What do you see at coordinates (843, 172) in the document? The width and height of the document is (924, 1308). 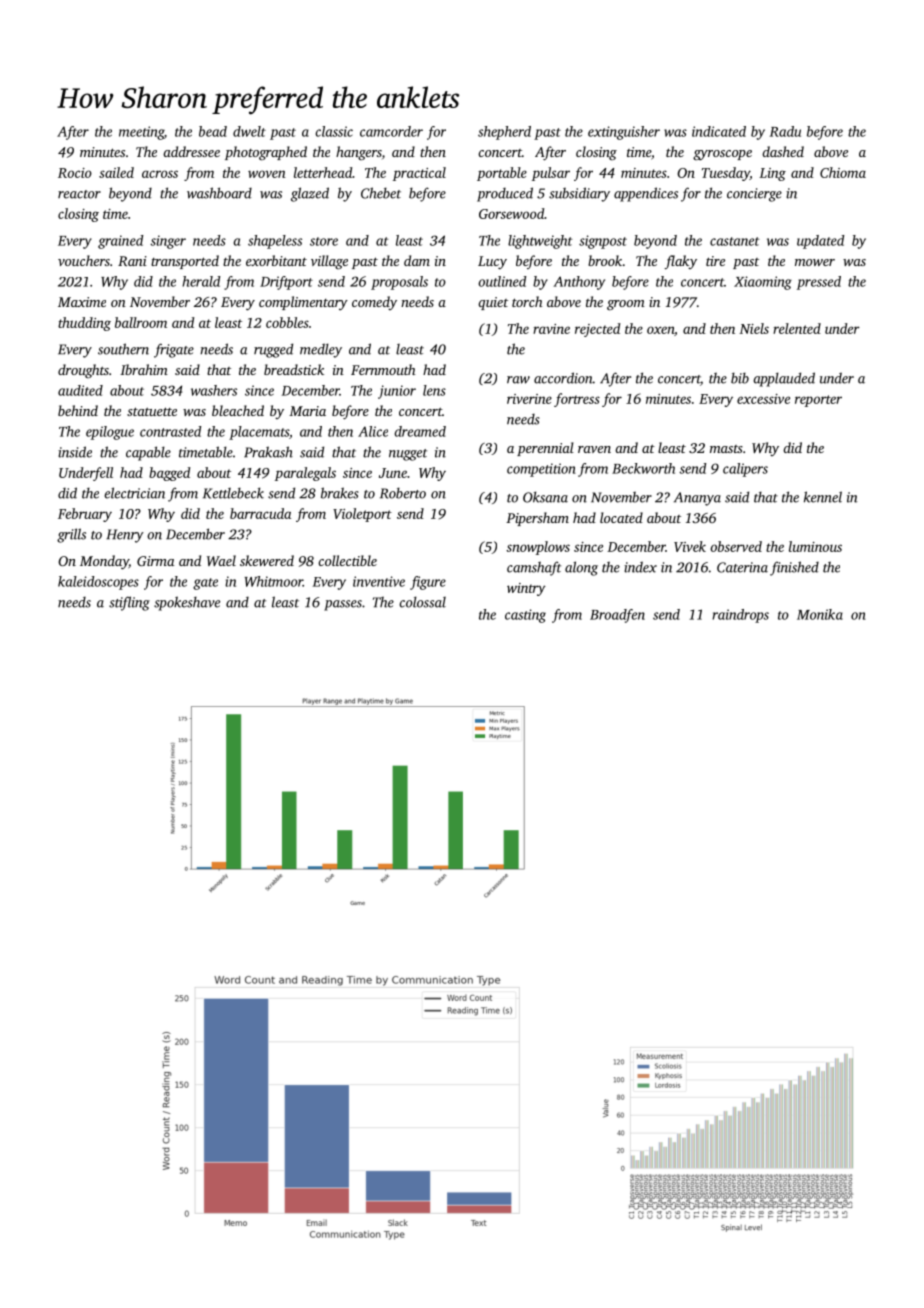 I see `Chioma` at bounding box center [843, 172].
